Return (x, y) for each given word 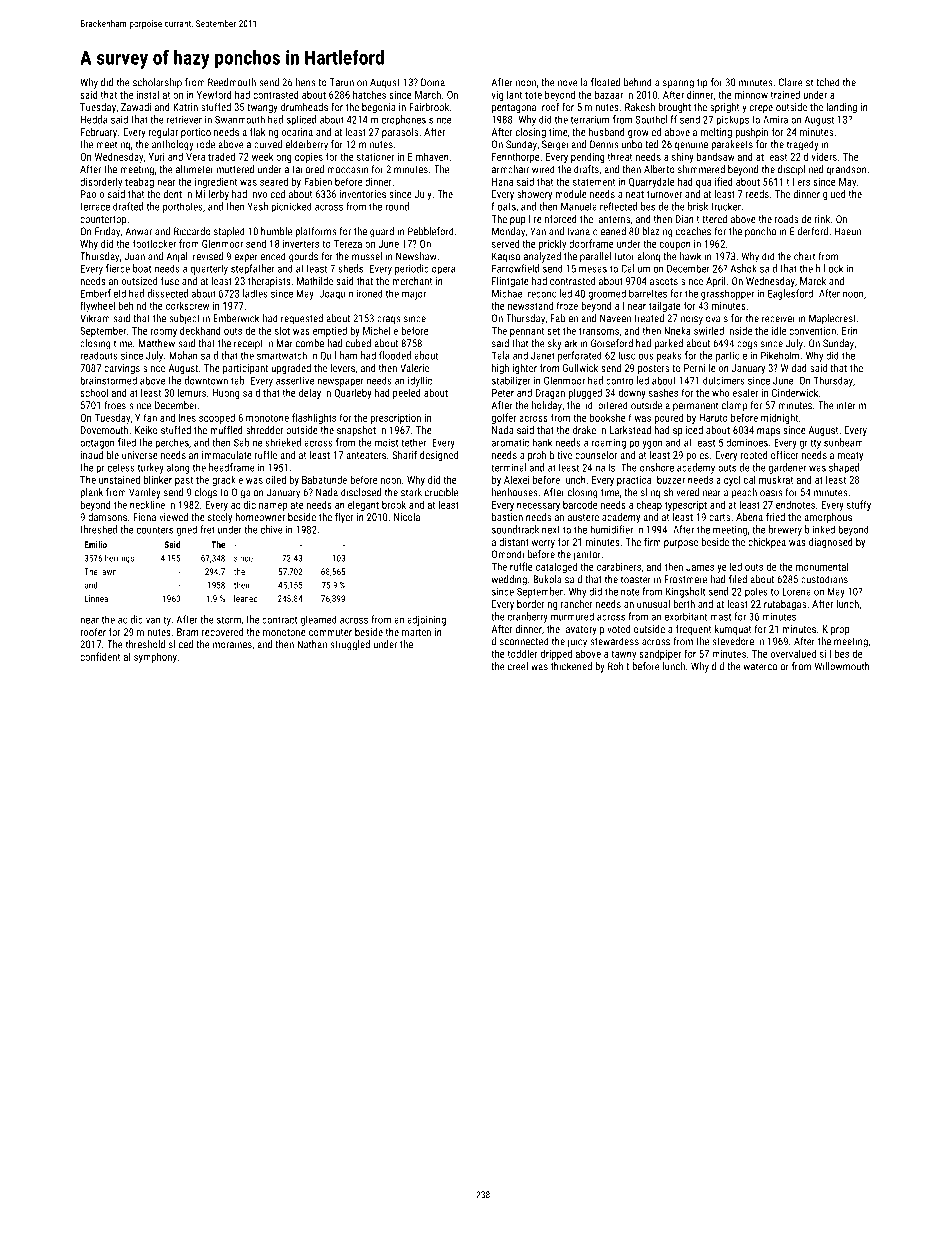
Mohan (183, 355)
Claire (791, 82)
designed (439, 456)
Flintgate (510, 282)
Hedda (94, 119)
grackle (227, 480)
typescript (686, 506)
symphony (155, 657)
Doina (433, 82)
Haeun (848, 231)
